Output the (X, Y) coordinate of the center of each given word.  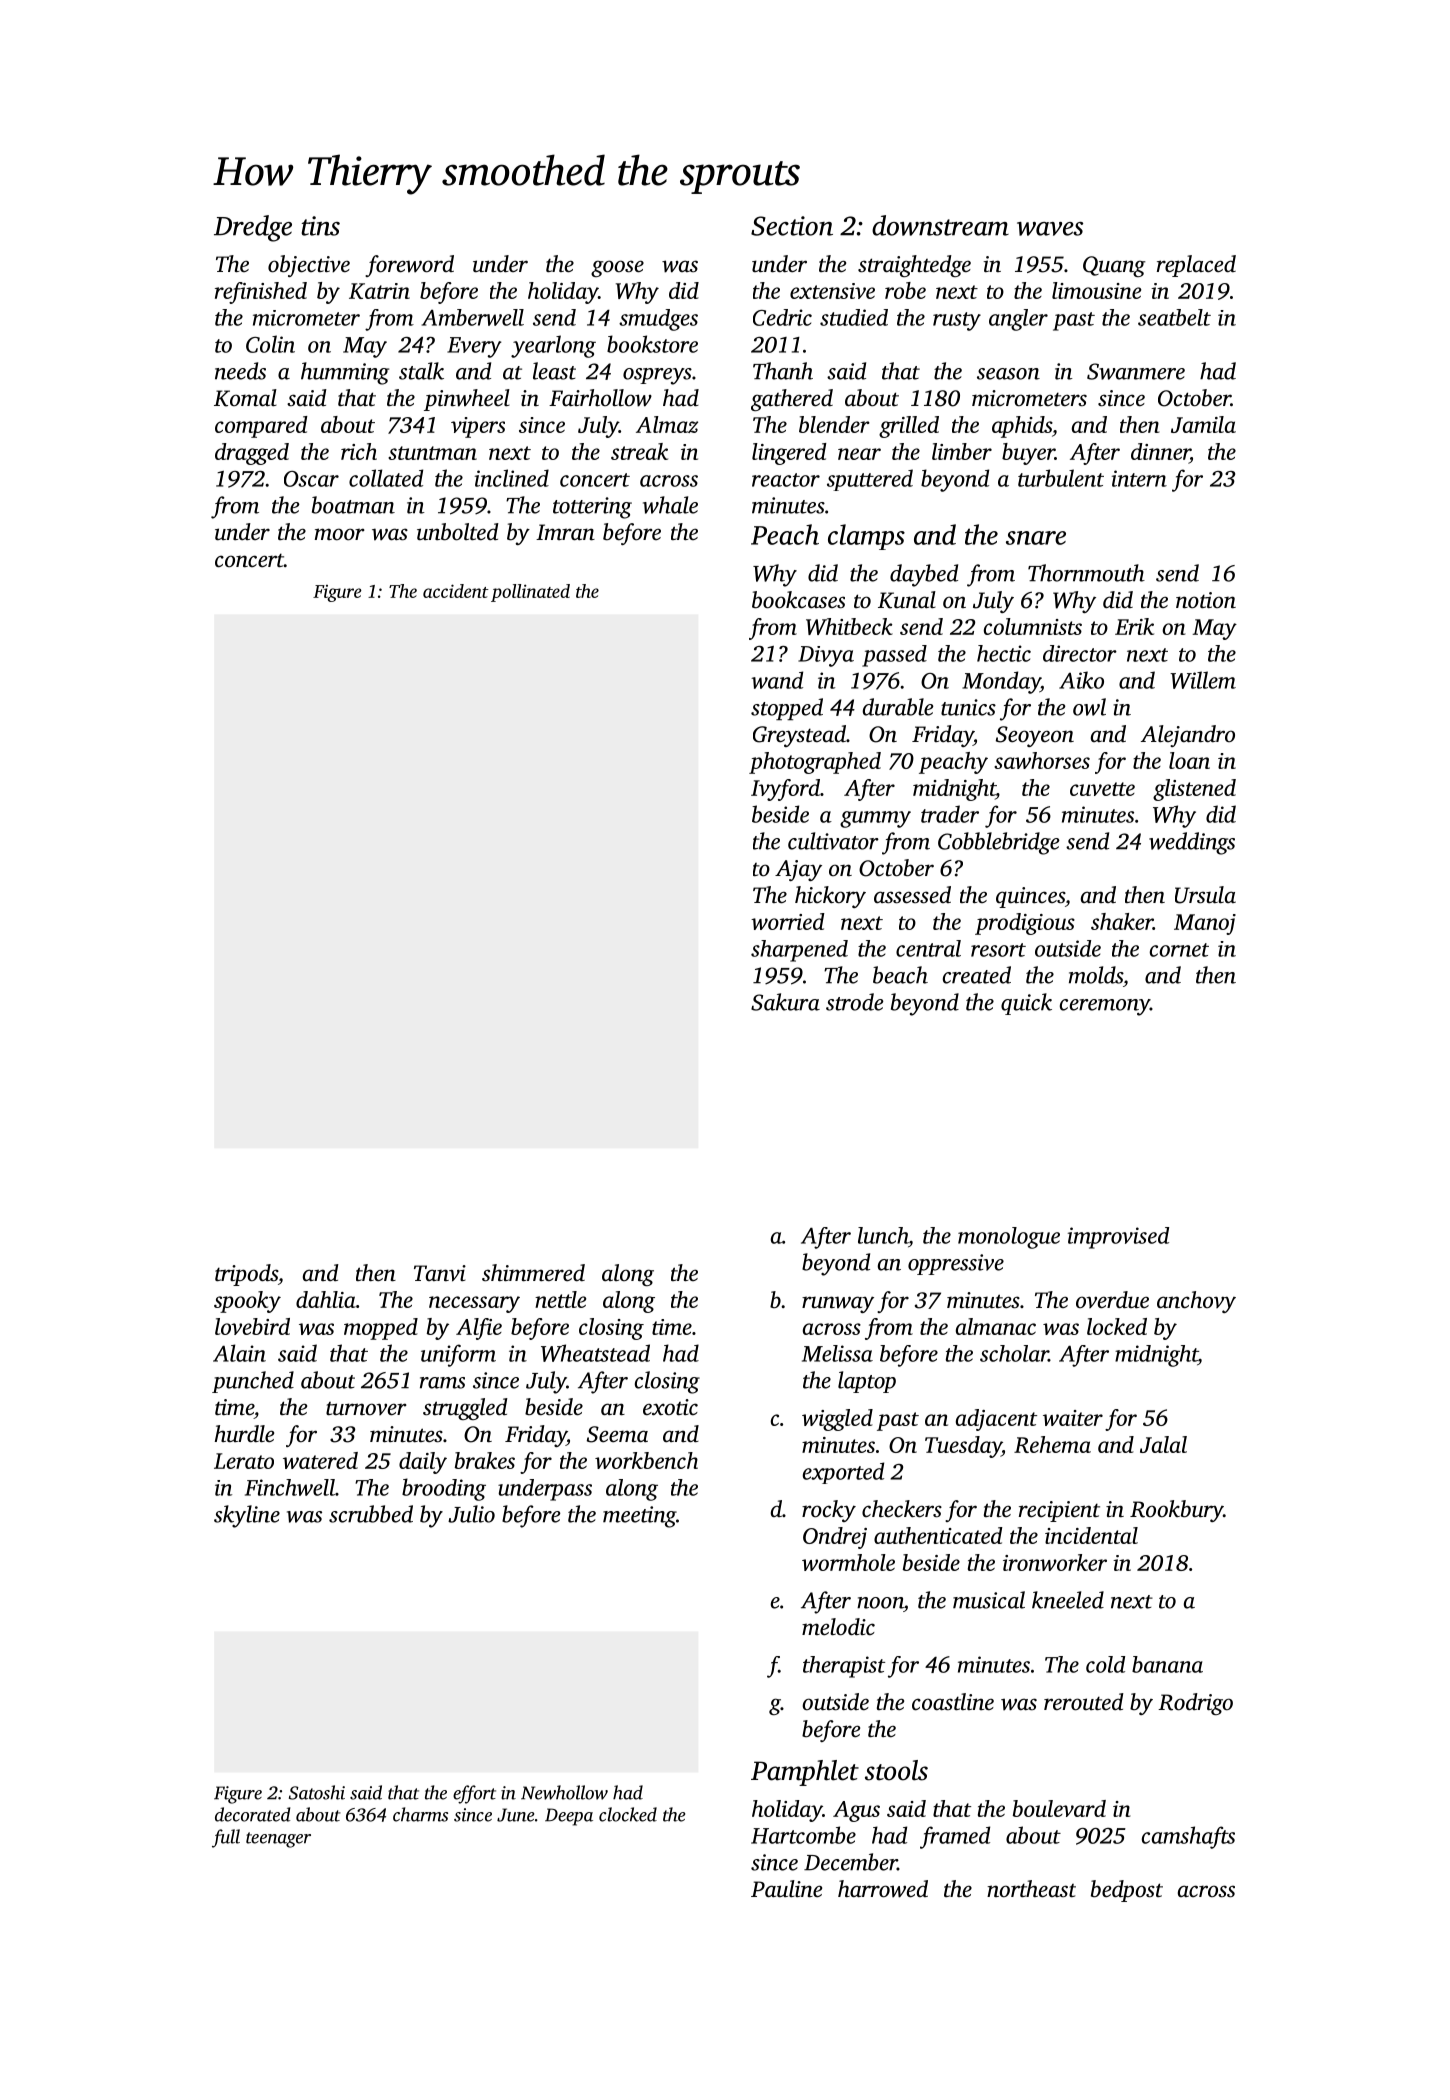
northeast (1031, 1889)
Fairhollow (600, 398)
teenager (278, 1840)
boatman (353, 505)
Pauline (786, 1889)
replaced (1196, 266)
